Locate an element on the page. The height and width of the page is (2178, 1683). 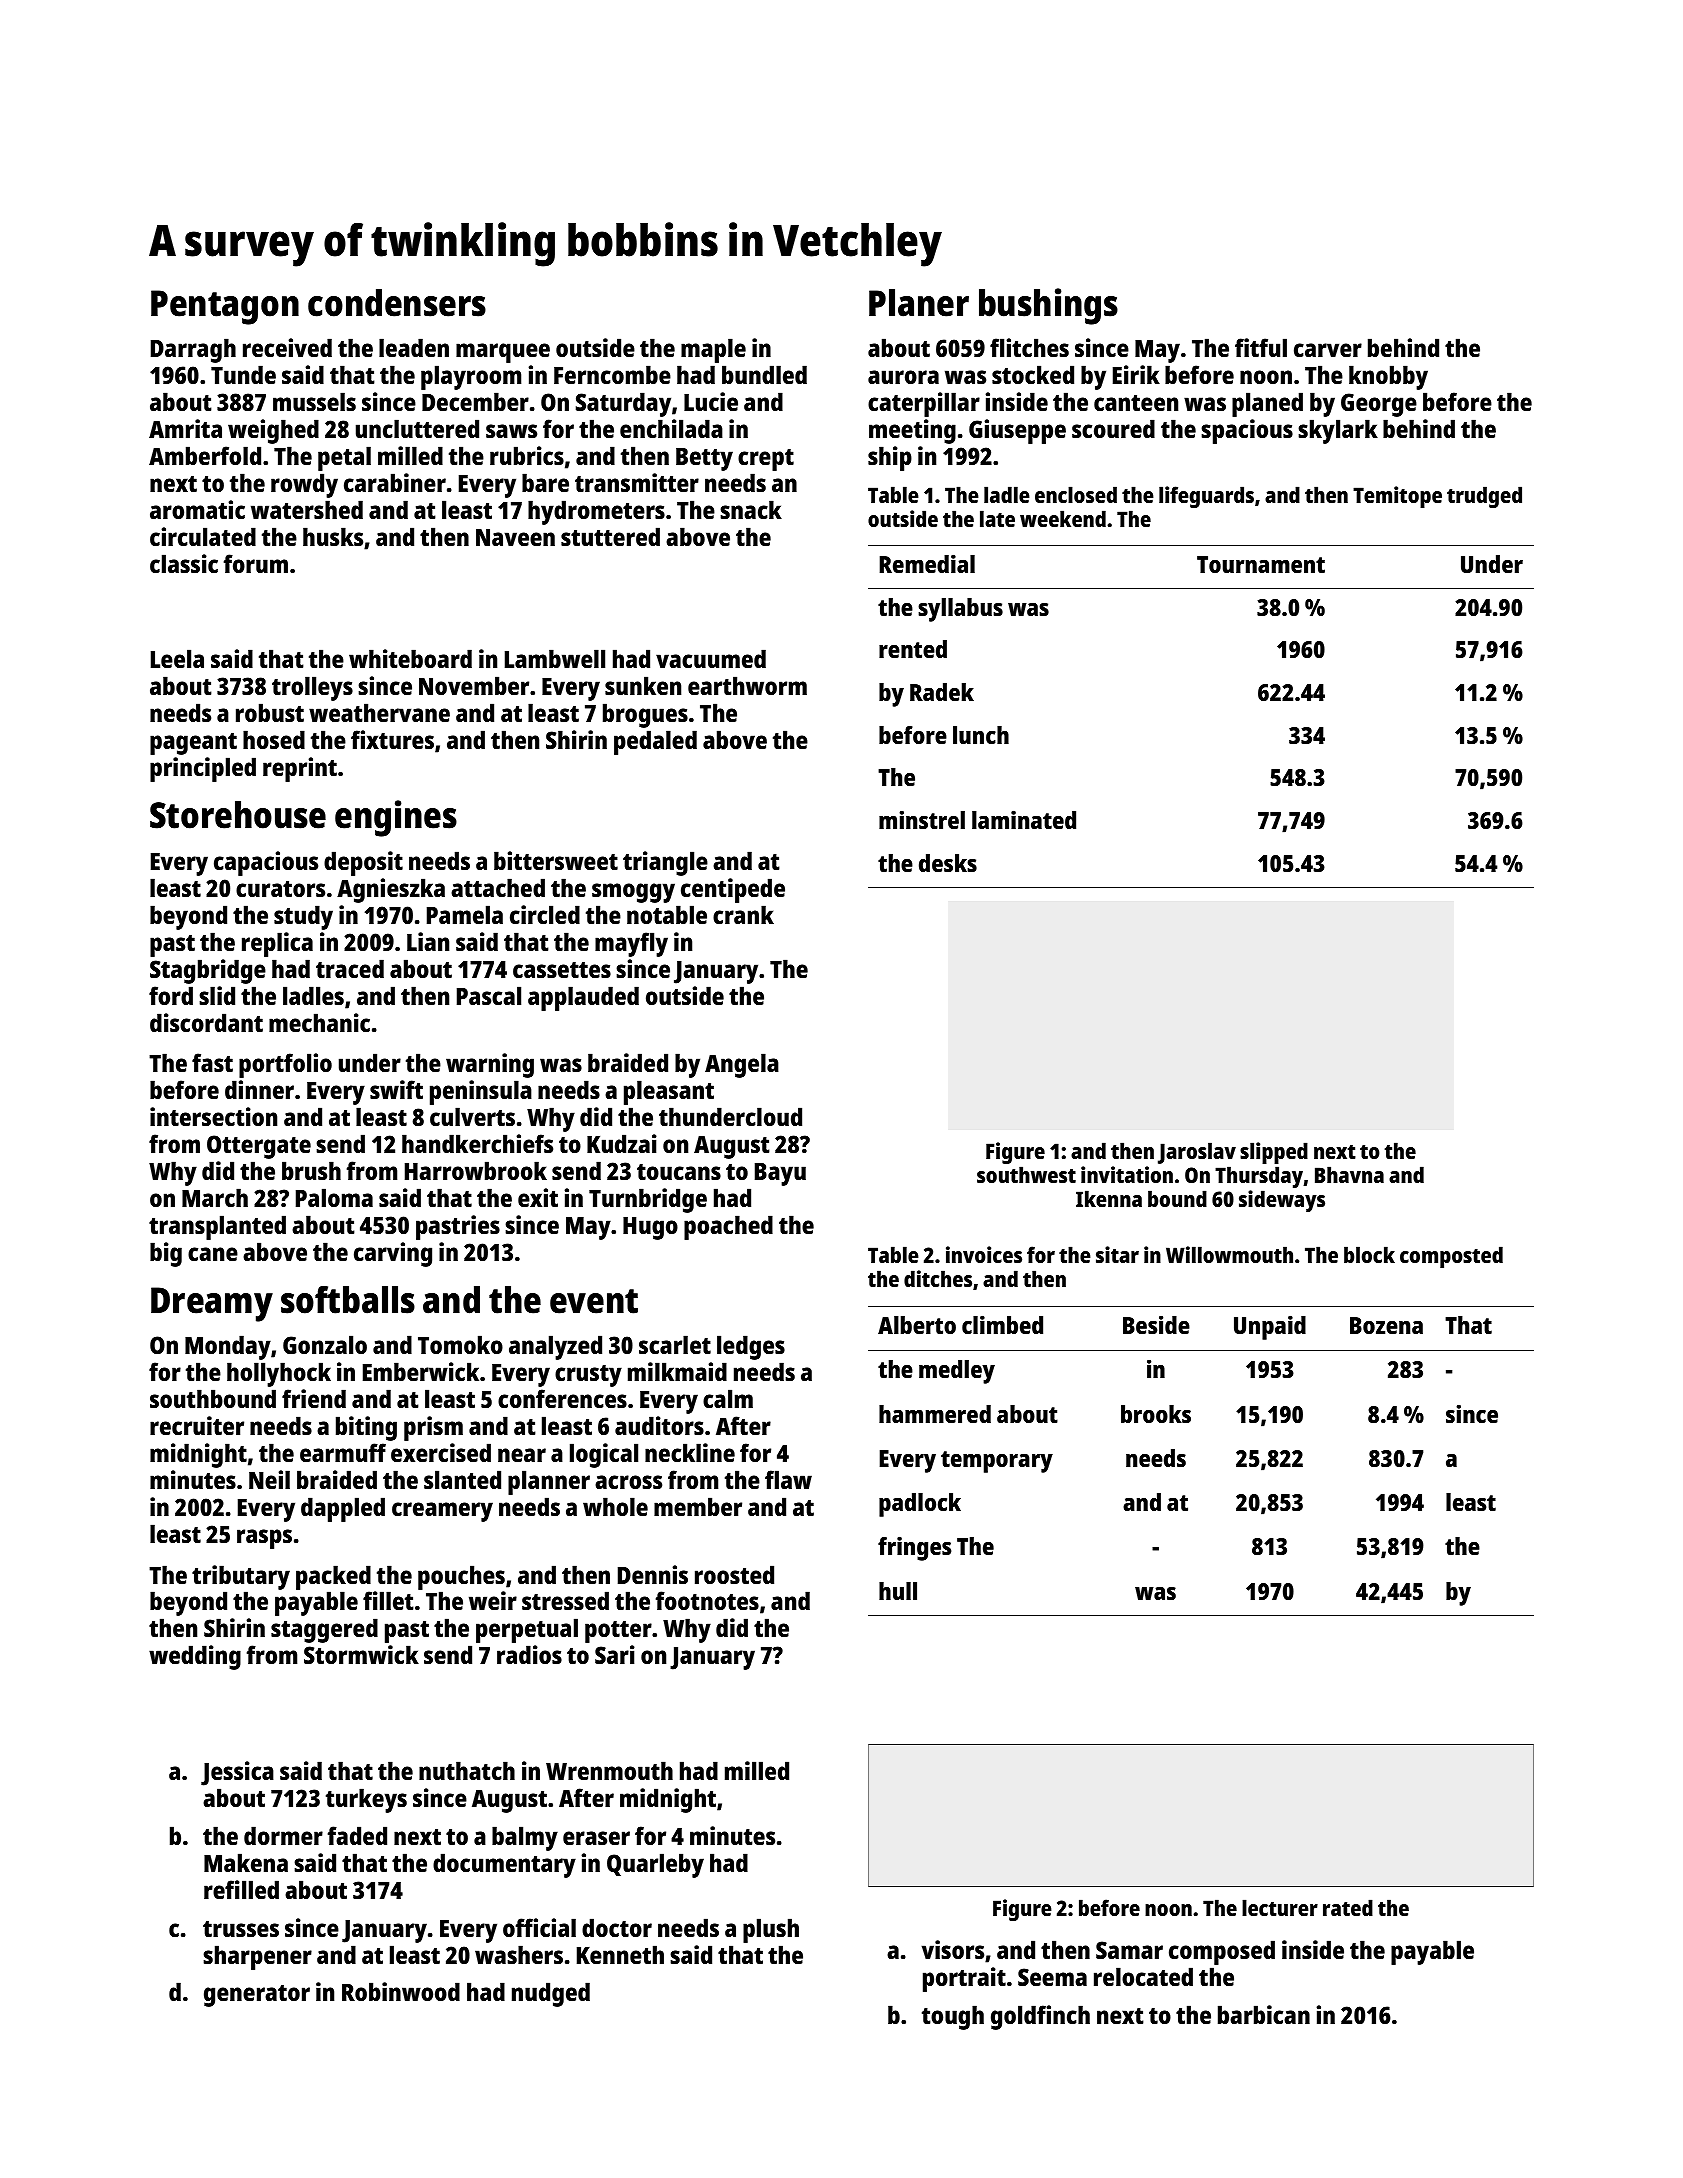
doctor is located at coordinates (617, 1927).
